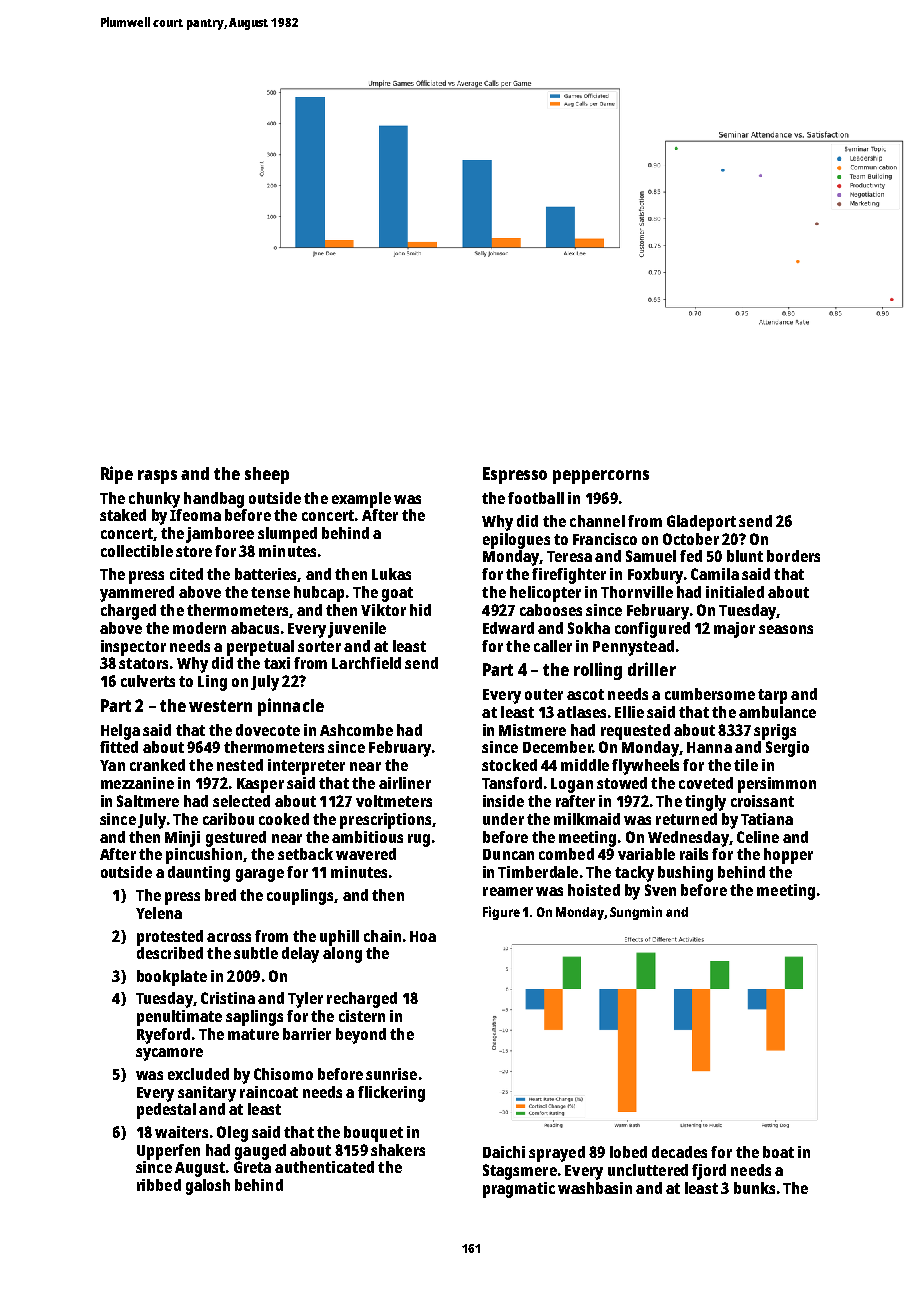 This page has height=1308, width=924. Describe the element at coordinates (157, 477) in the page. I see `rasps` at that location.
